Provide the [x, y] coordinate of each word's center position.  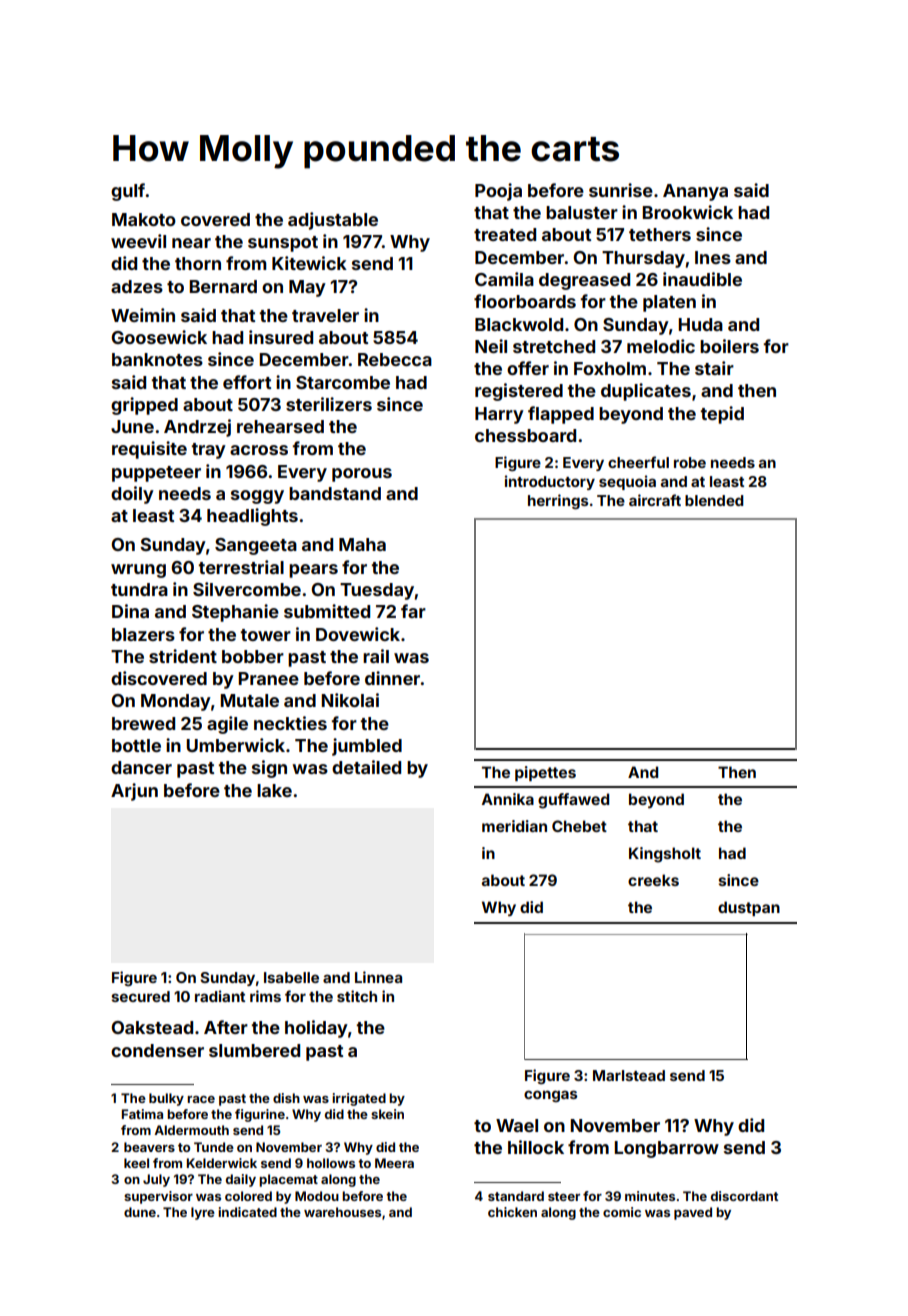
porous [362, 475]
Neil [491, 346]
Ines [713, 257]
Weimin [143, 315]
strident [183, 656]
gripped [144, 406]
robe [690, 462]
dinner [392, 678]
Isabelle [291, 977]
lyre [203, 1213]
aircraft [655, 500]
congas [550, 1096]
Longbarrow [666, 1149]
